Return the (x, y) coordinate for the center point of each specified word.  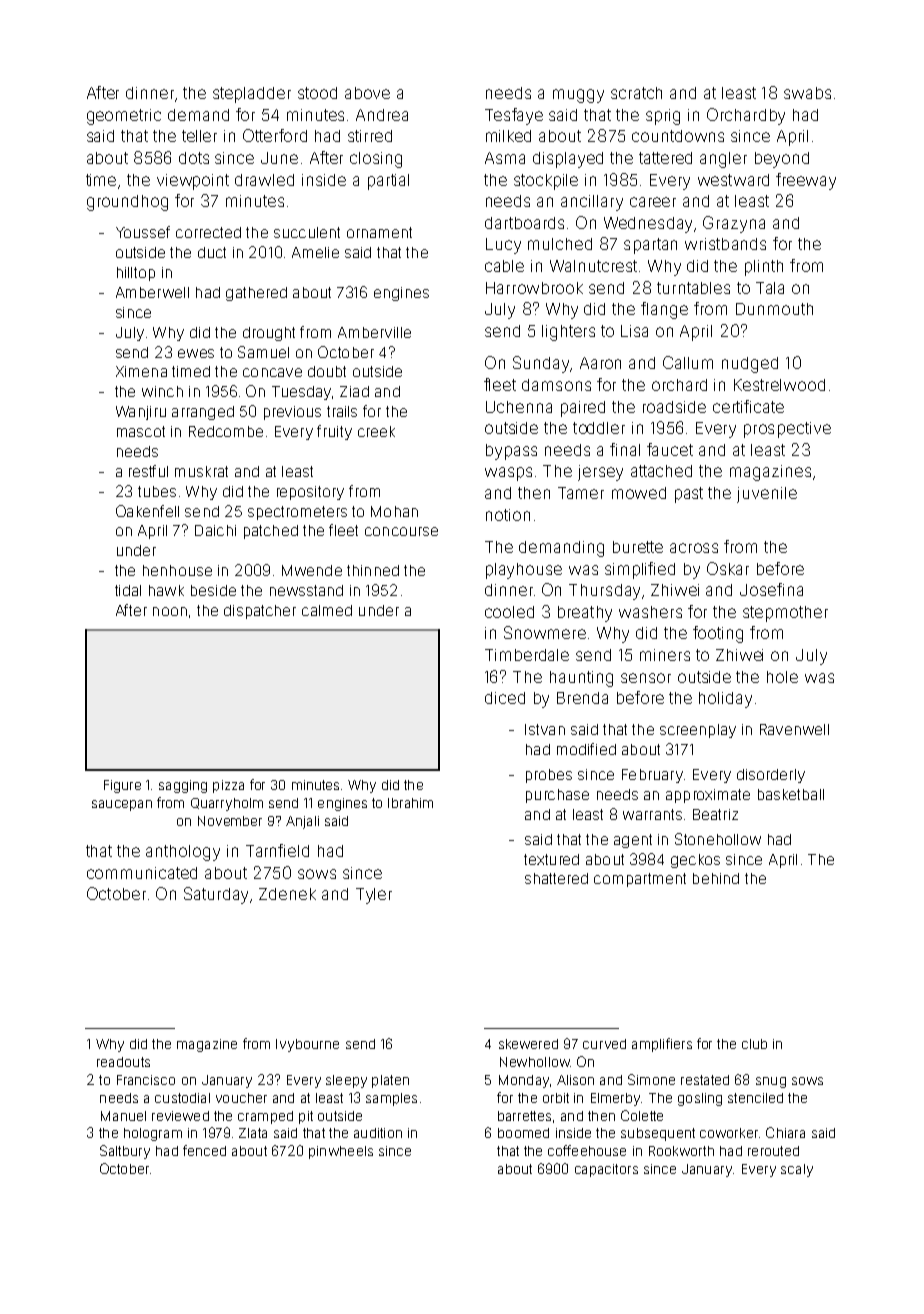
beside (213, 590)
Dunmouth (774, 309)
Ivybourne (307, 1045)
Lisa (634, 331)
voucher (241, 1098)
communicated (142, 873)
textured (551, 859)
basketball (791, 794)
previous (292, 413)
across (694, 548)
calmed (327, 610)
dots (194, 158)
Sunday (541, 364)
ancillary (592, 203)
